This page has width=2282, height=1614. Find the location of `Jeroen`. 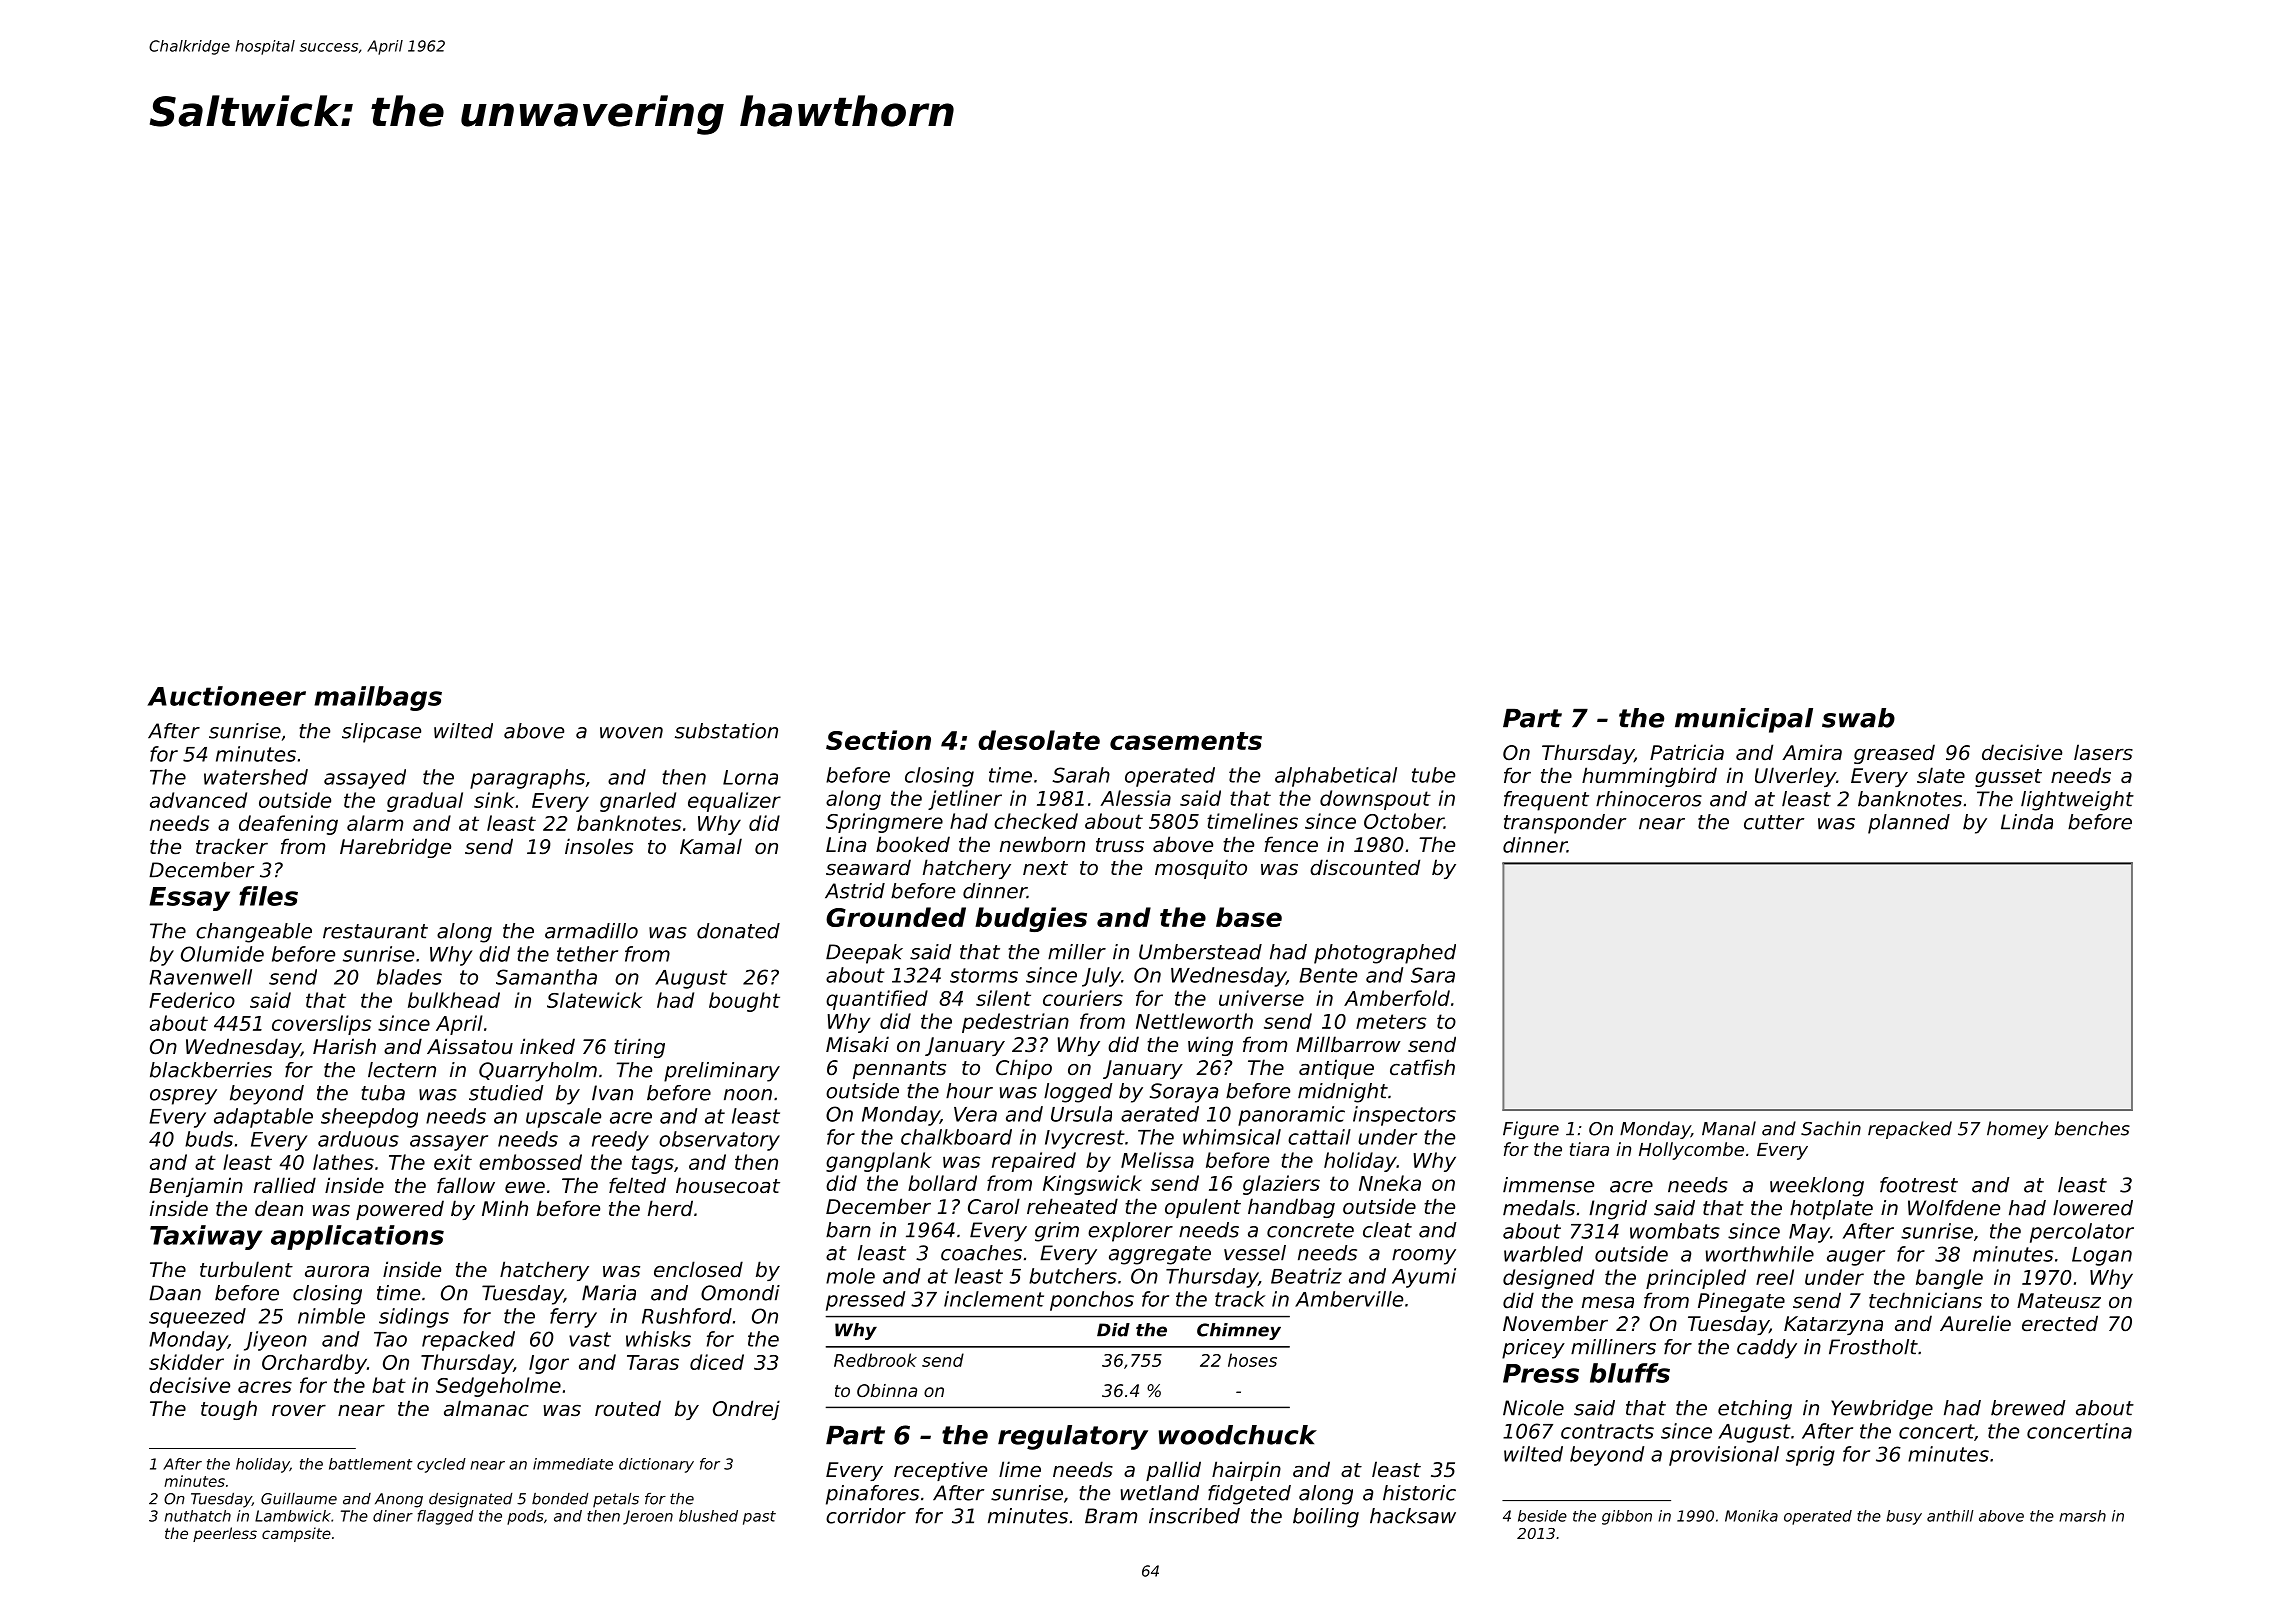

Jeroen is located at coordinates (648, 1517).
